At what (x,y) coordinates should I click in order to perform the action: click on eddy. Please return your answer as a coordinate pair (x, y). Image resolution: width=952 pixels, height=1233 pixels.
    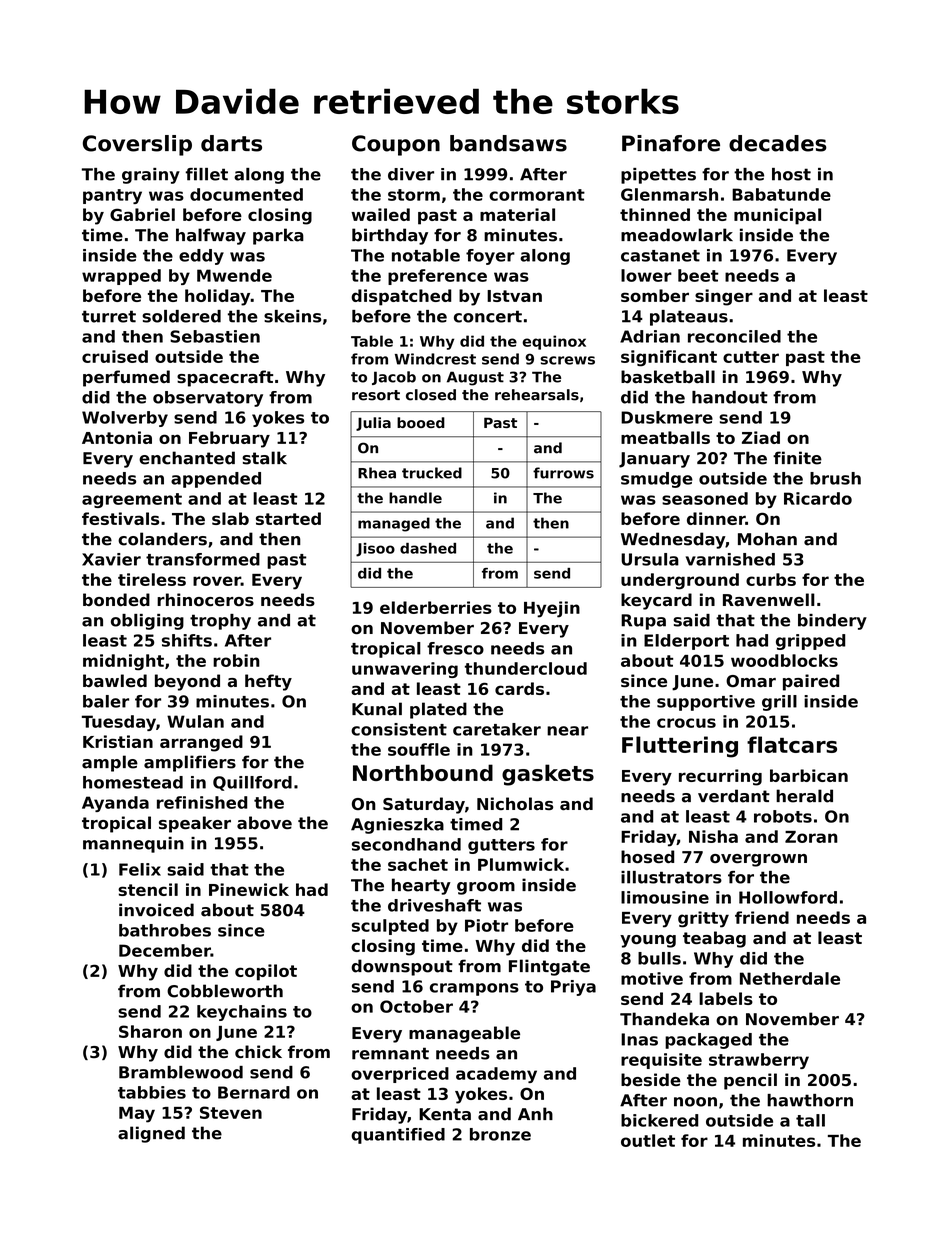
    Looking at the image, I should click on (201, 257).
